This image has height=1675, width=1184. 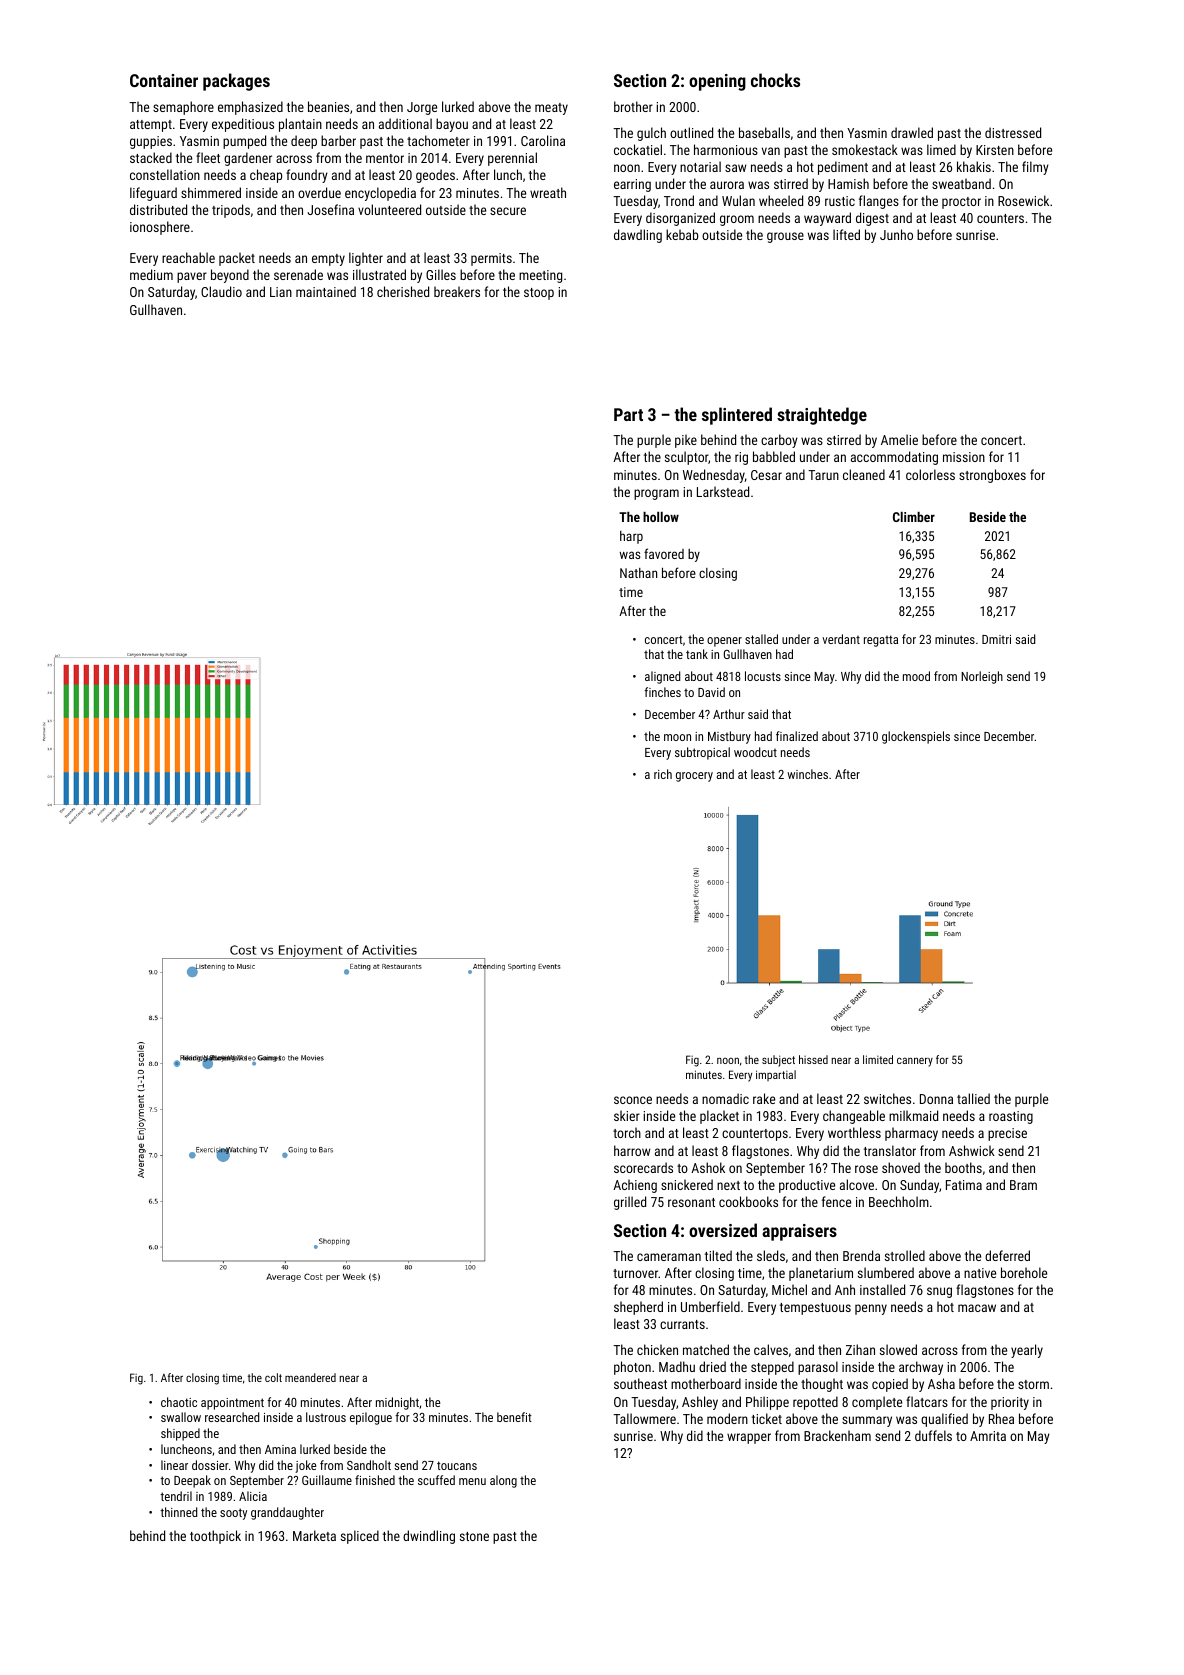 What do you see at coordinates (680, 219) in the image?
I see `disorganized` at bounding box center [680, 219].
